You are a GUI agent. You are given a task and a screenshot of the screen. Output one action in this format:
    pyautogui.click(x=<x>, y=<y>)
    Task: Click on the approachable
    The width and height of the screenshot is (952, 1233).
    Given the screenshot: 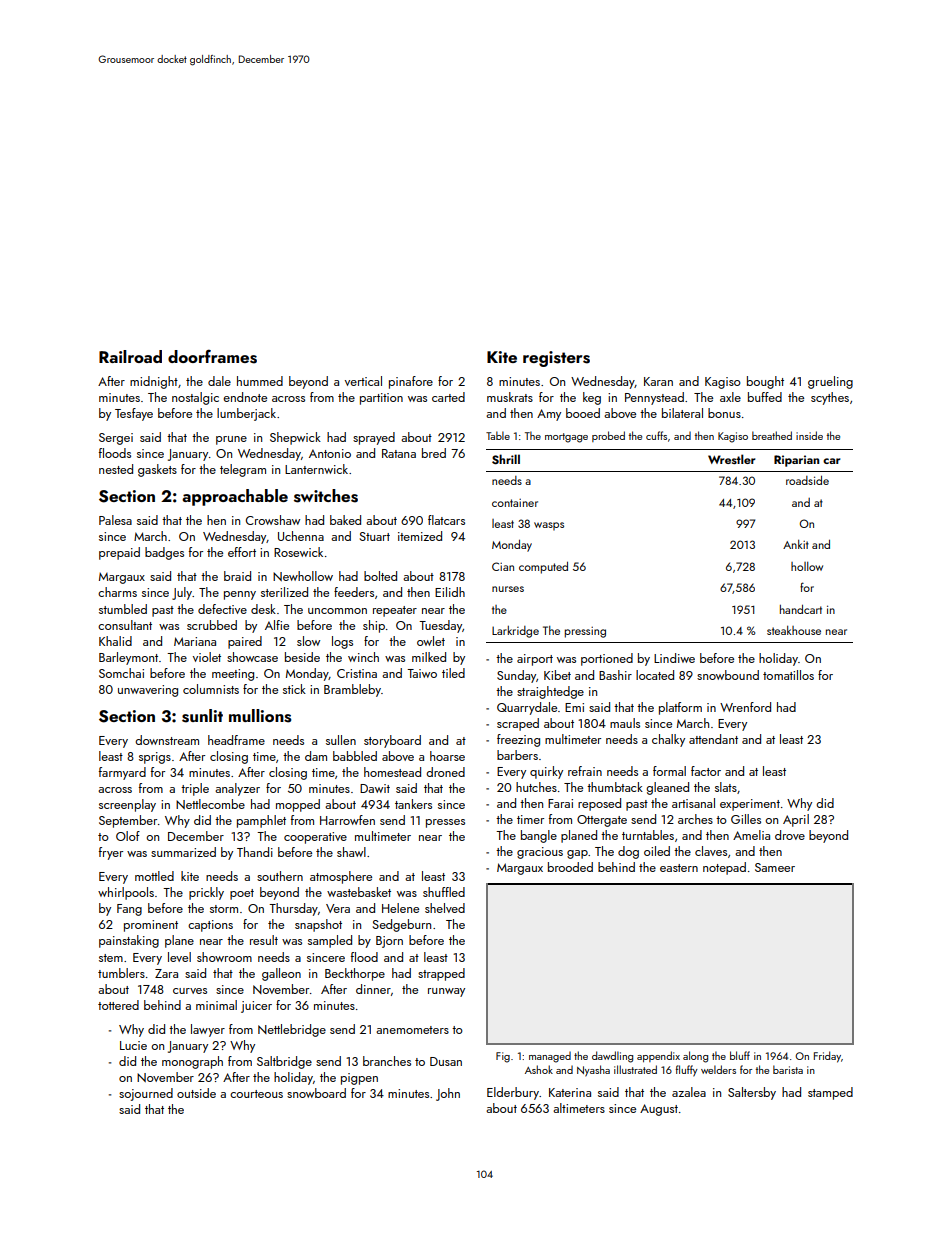 What is the action you would take?
    pyautogui.click(x=235, y=497)
